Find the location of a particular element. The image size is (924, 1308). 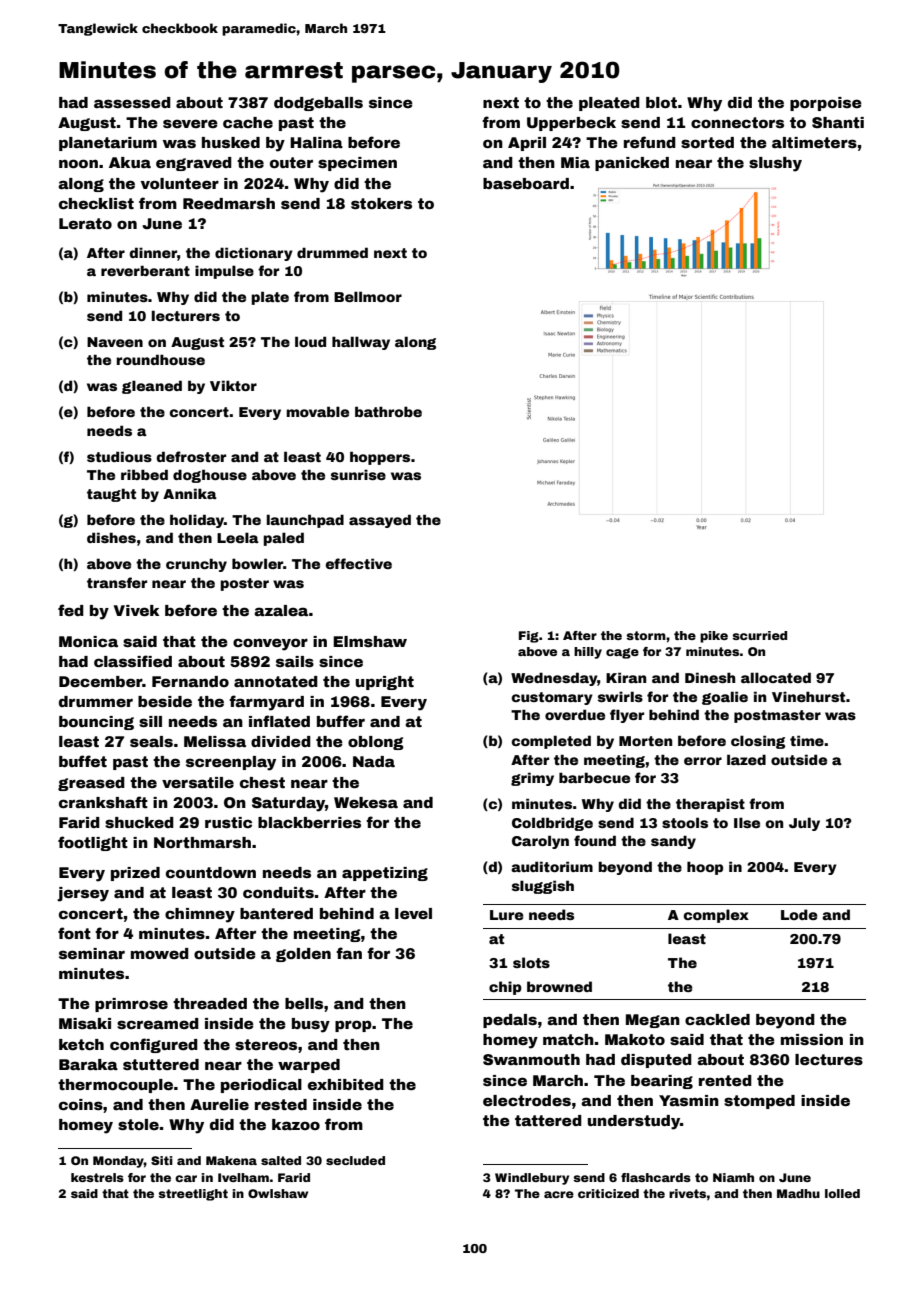

screenplay is located at coordinates (231, 763).
